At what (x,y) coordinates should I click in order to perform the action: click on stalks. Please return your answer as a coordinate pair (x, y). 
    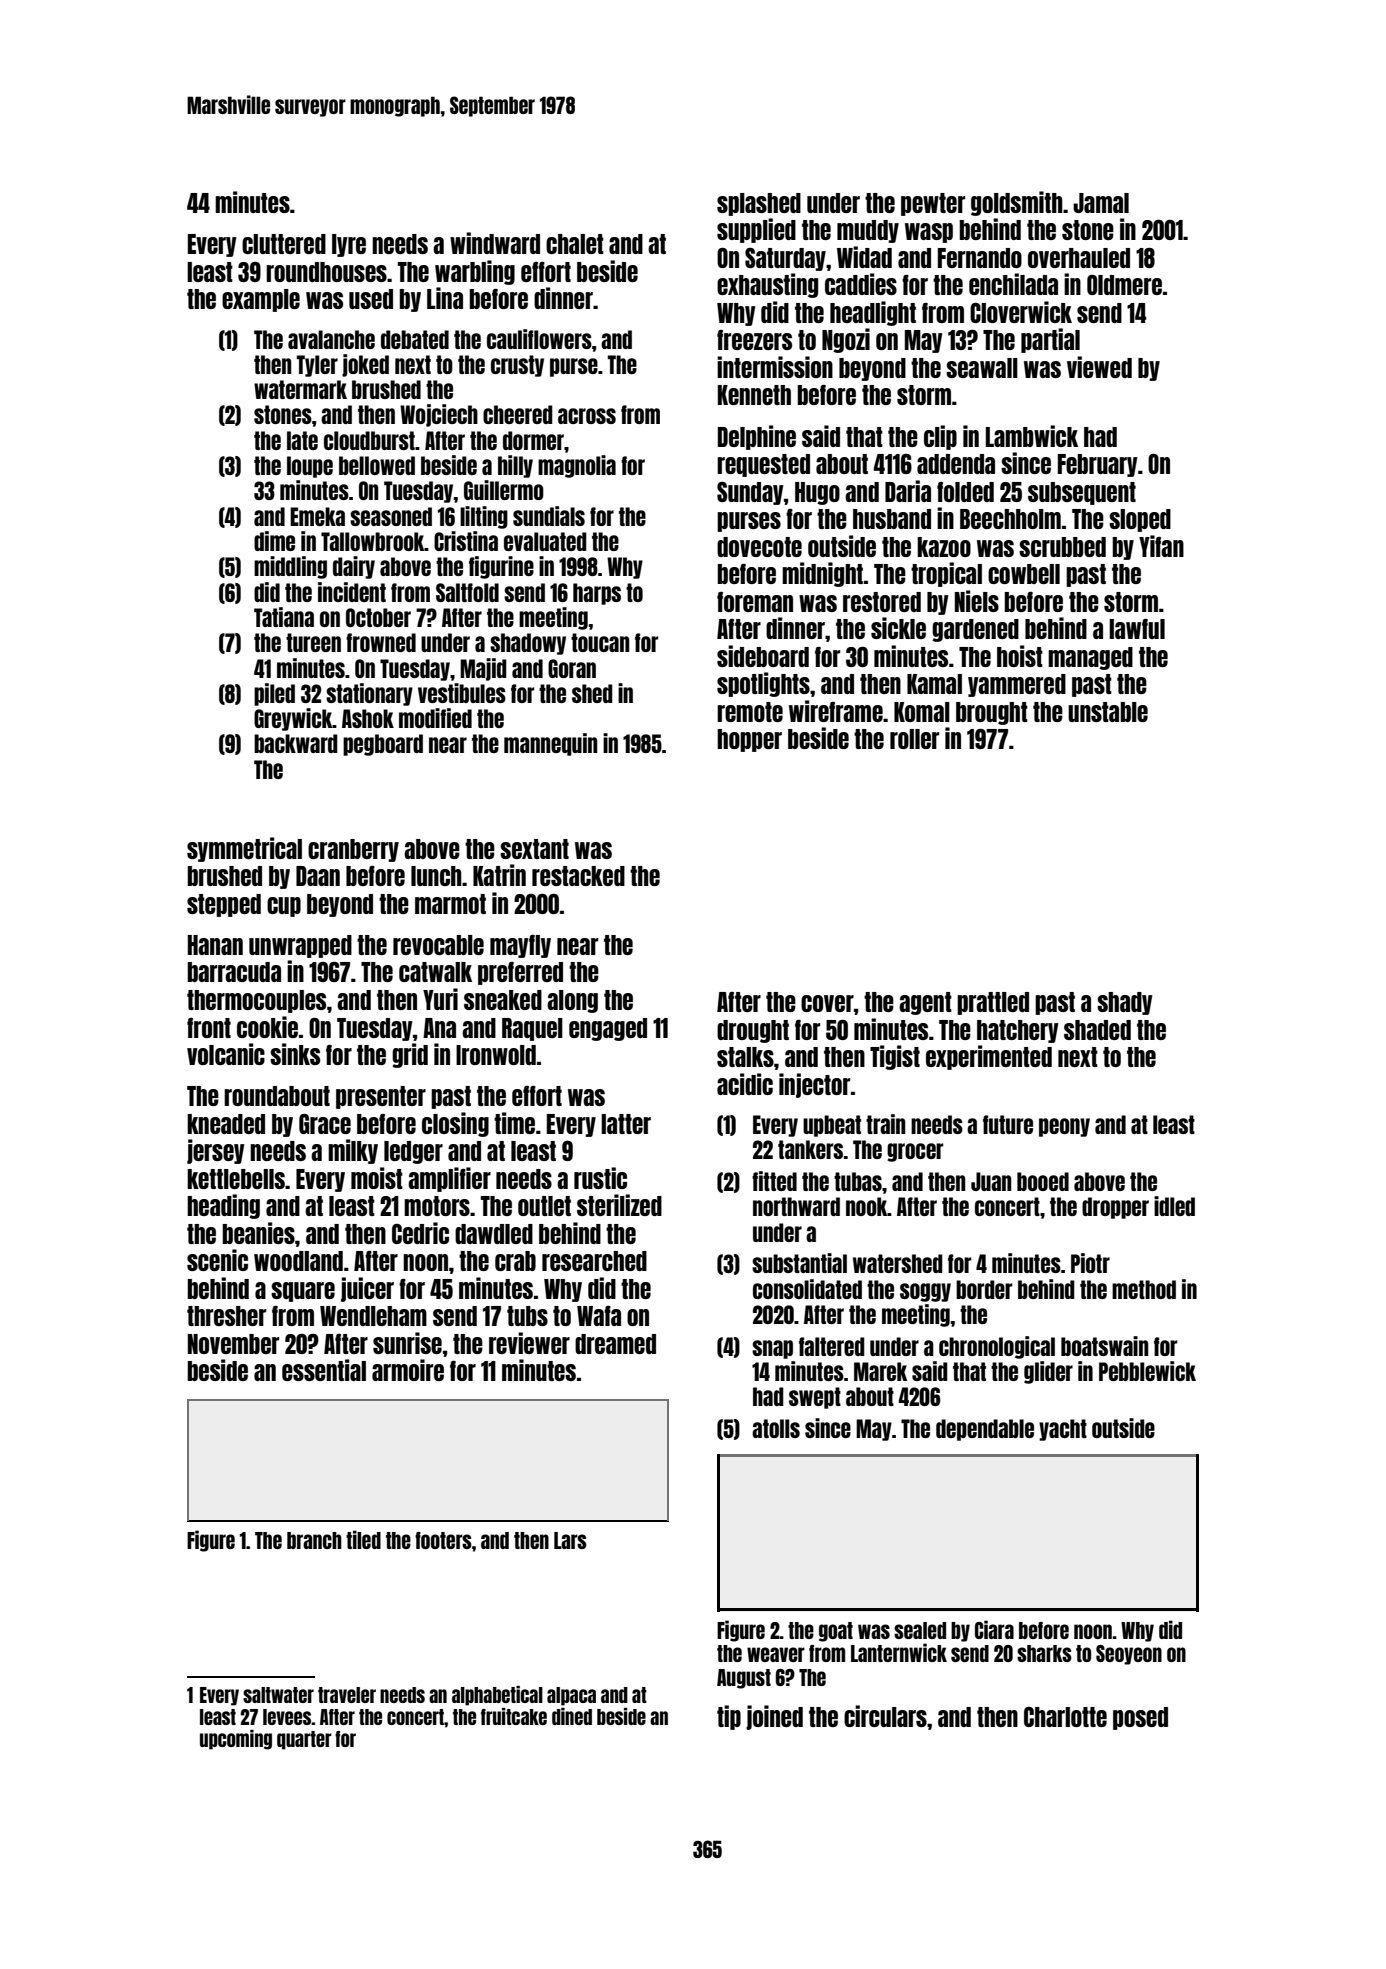
    Looking at the image, I should click on (745, 1057).
